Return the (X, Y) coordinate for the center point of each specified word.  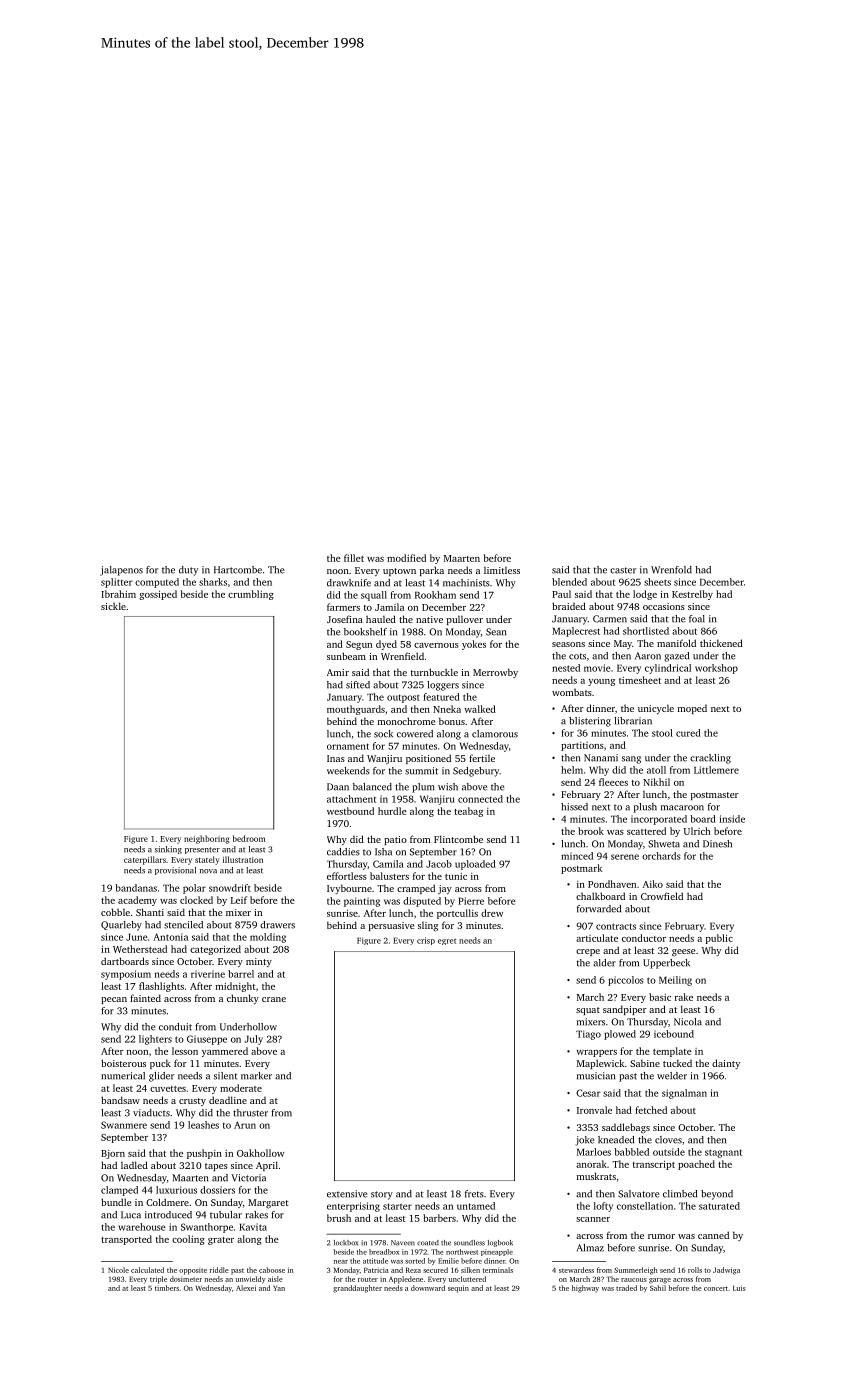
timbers (167, 1288)
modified (406, 558)
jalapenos (121, 571)
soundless (469, 1243)
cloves (668, 1140)
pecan (114, 1000)
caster (623, 570)
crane (274, 999)
